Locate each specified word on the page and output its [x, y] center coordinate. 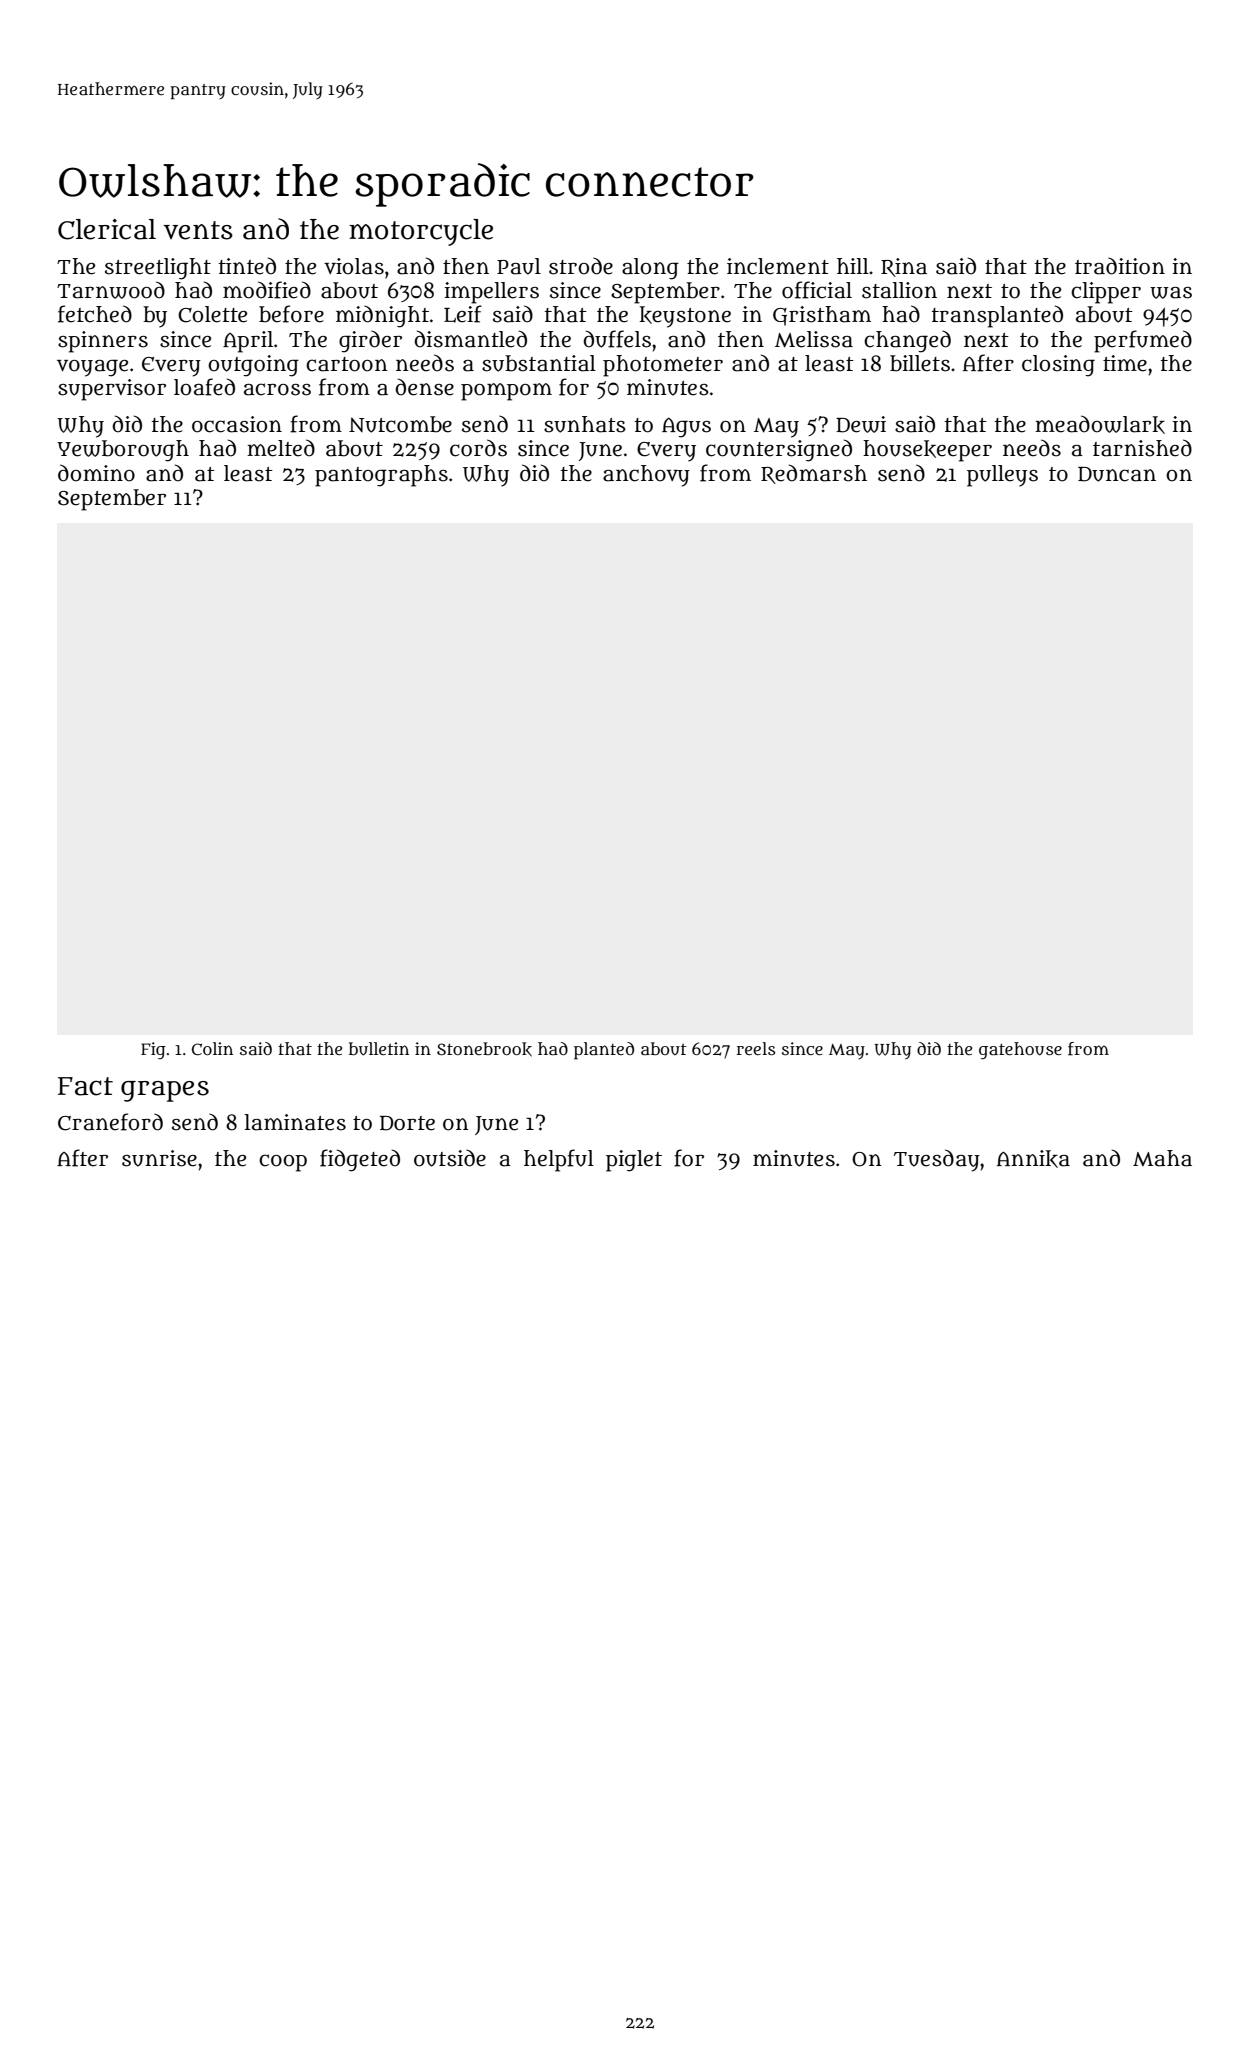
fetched [95, 314]
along [650, 269]
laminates [295, 1122]
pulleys [1002, 476]
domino [96, 473]
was [1171, 293]
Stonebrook [484, 1049]
